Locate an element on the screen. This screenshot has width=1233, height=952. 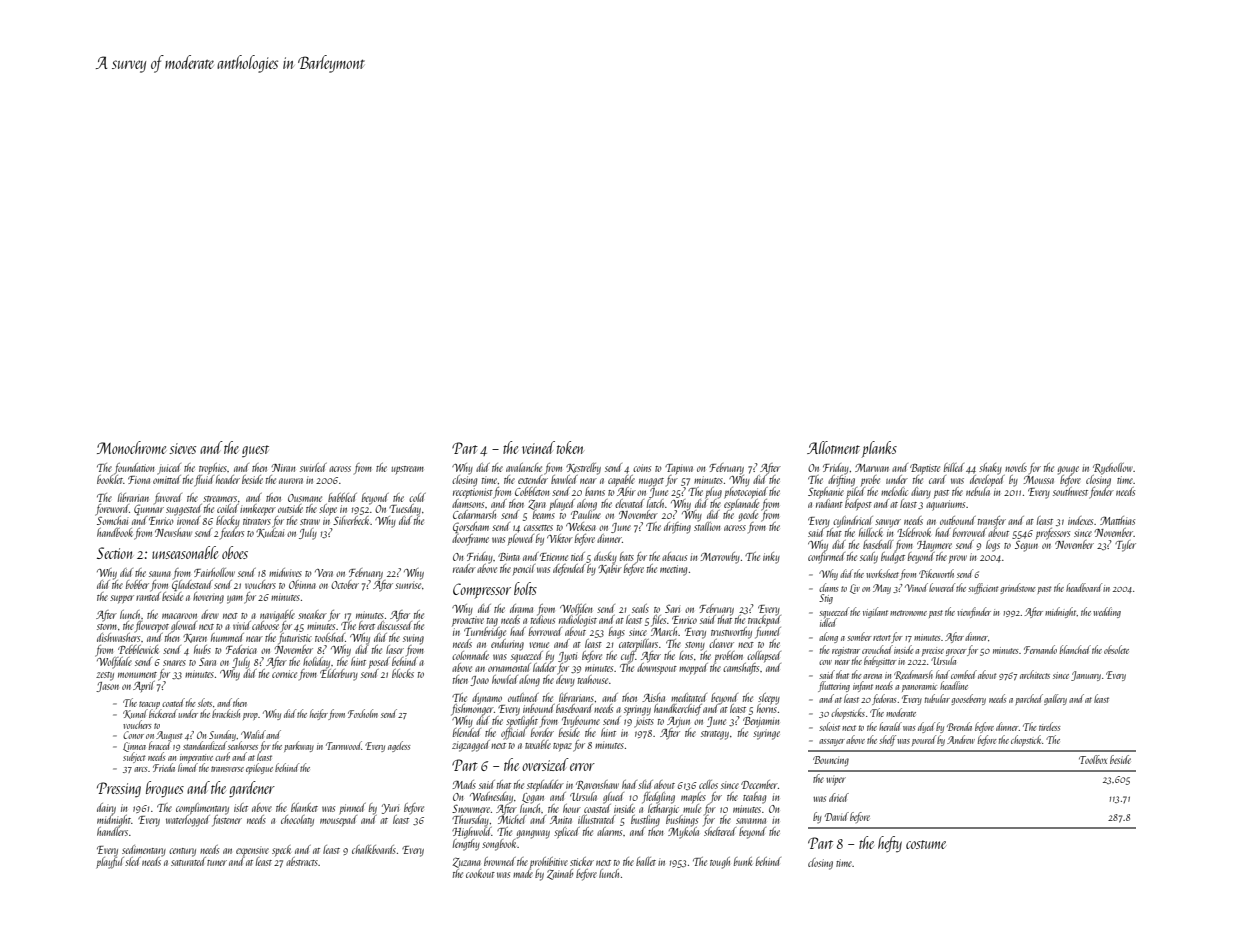
aquariums is located at coordinates (945, 505).
